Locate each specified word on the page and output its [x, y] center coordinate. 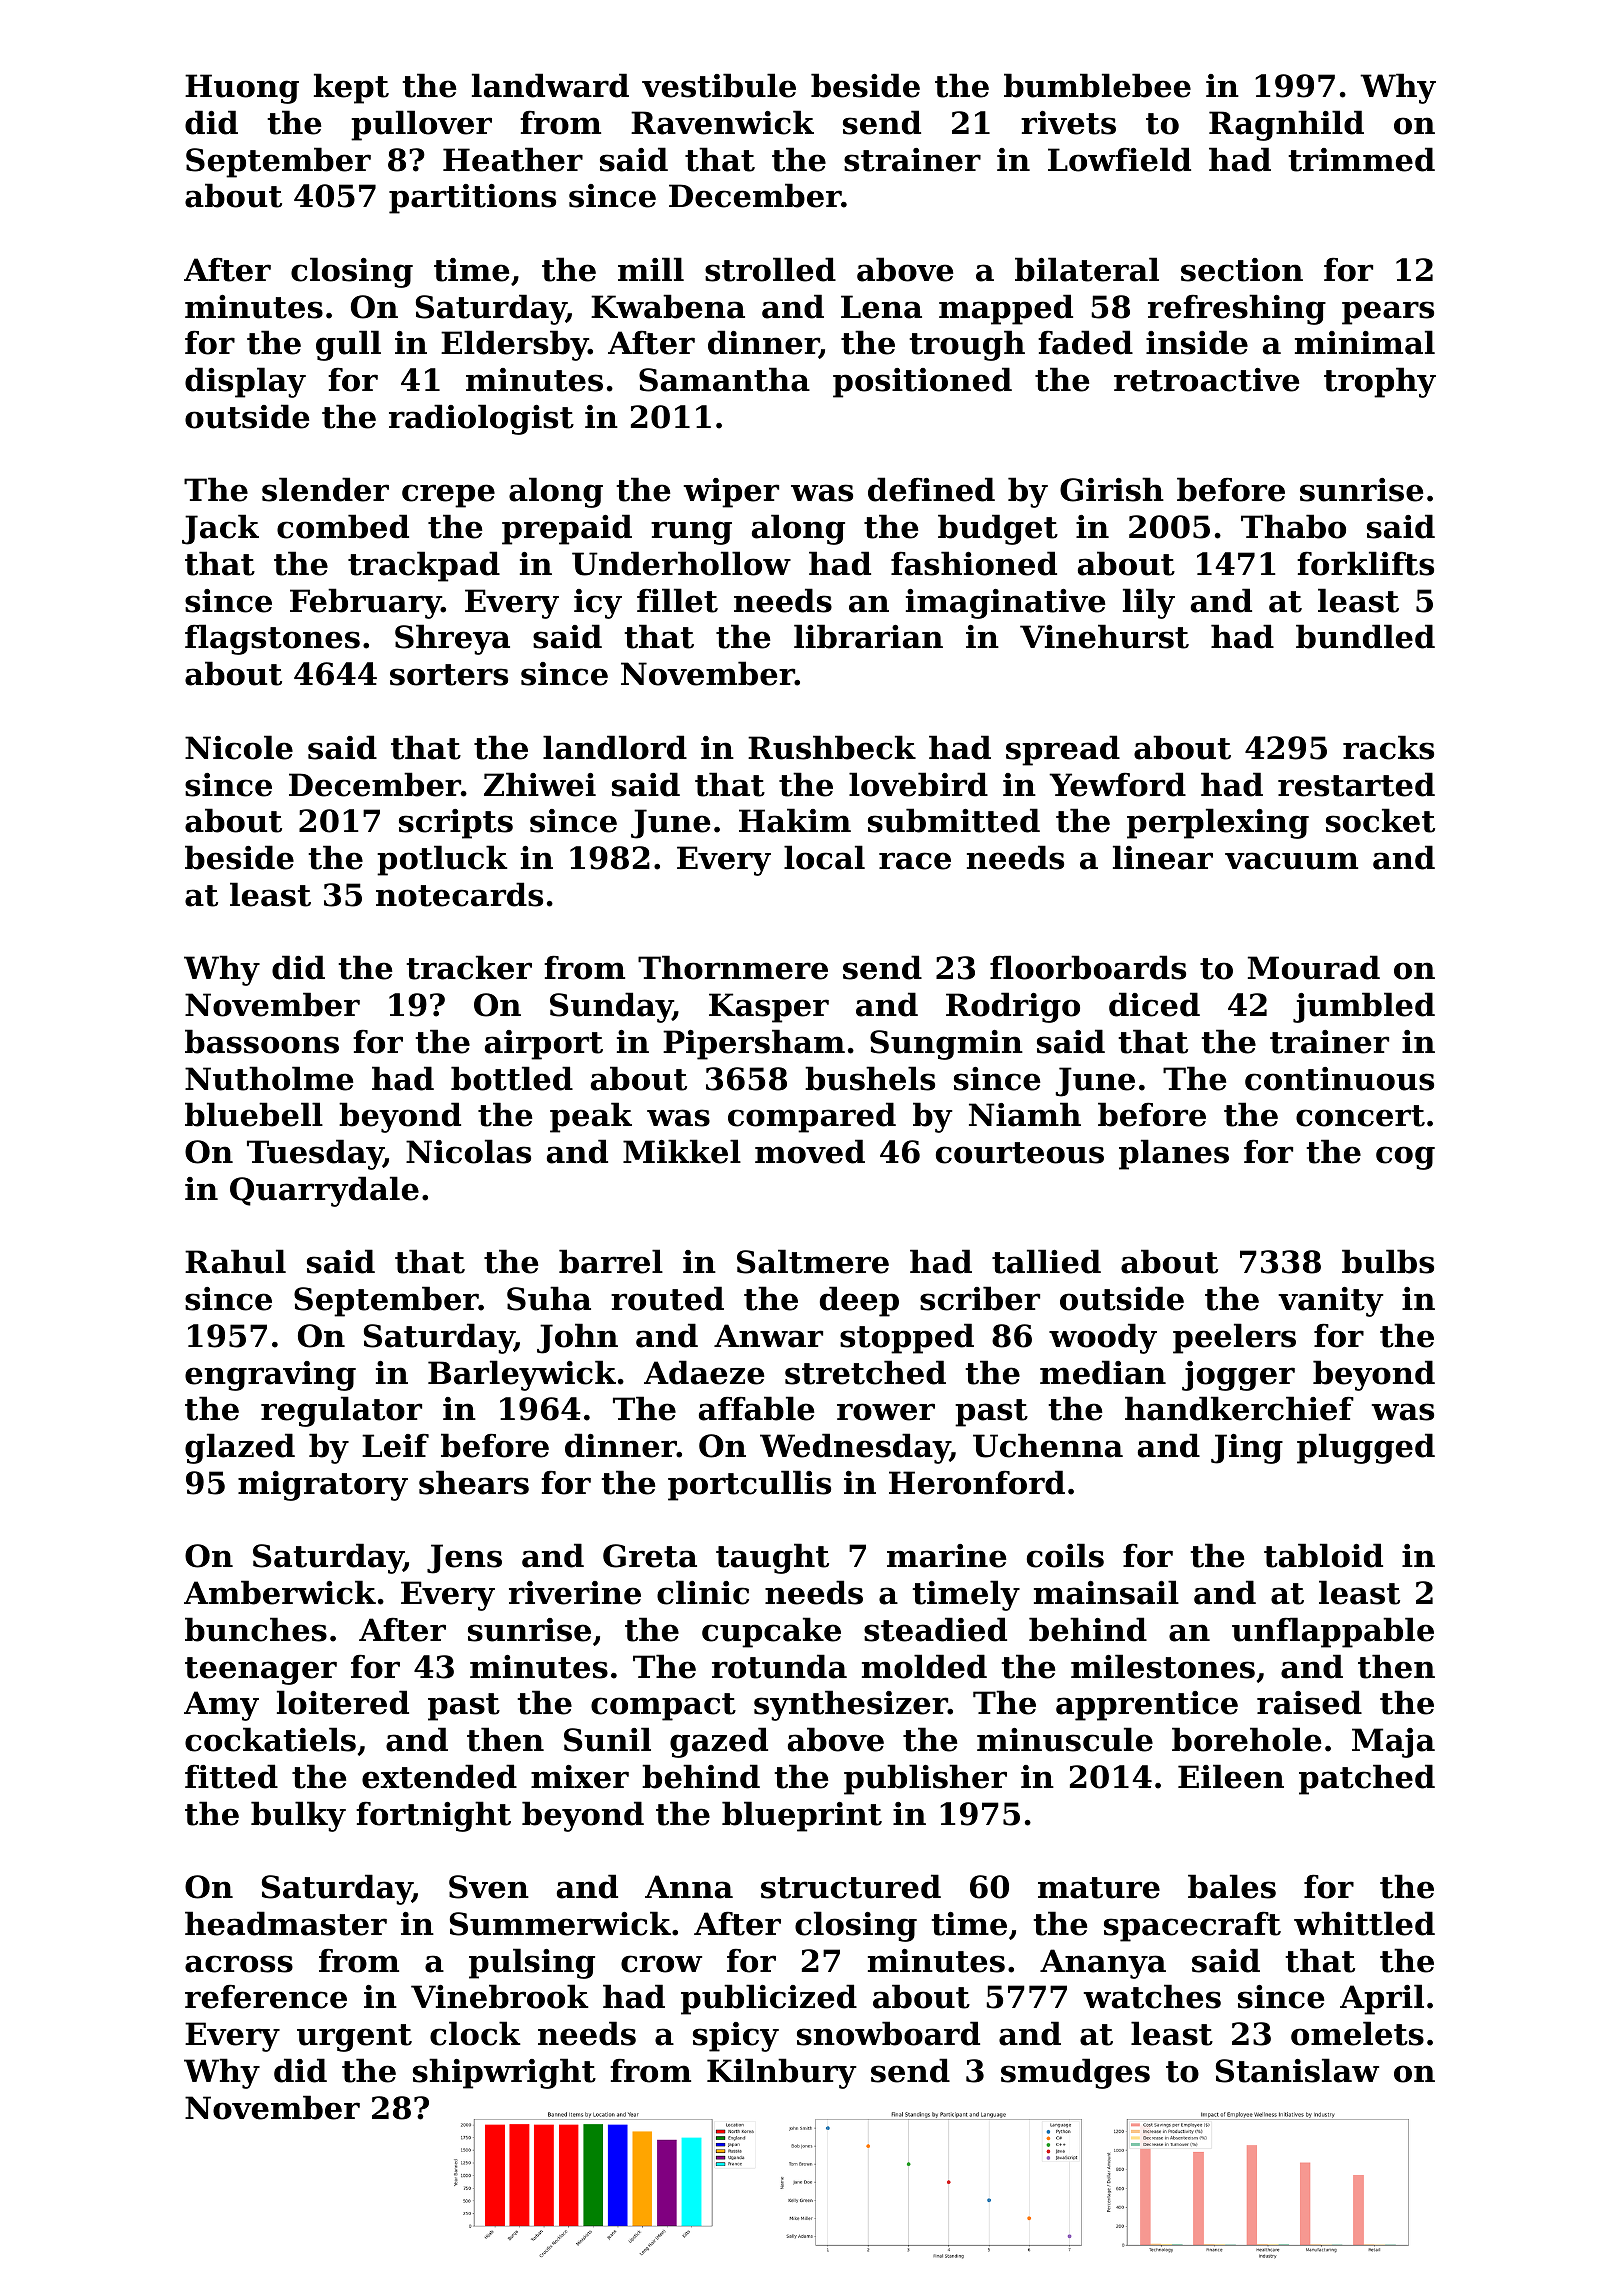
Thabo [1293, 526]
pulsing [532, 1963]
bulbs [1388, 1261]
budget [998, 529]
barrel [611, 1261]
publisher [925, 1779]
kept [351, 88]
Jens [464, 1559]
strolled [770, 269]
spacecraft [1192, 1926]
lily [1149, 603]
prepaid [567, 529]
